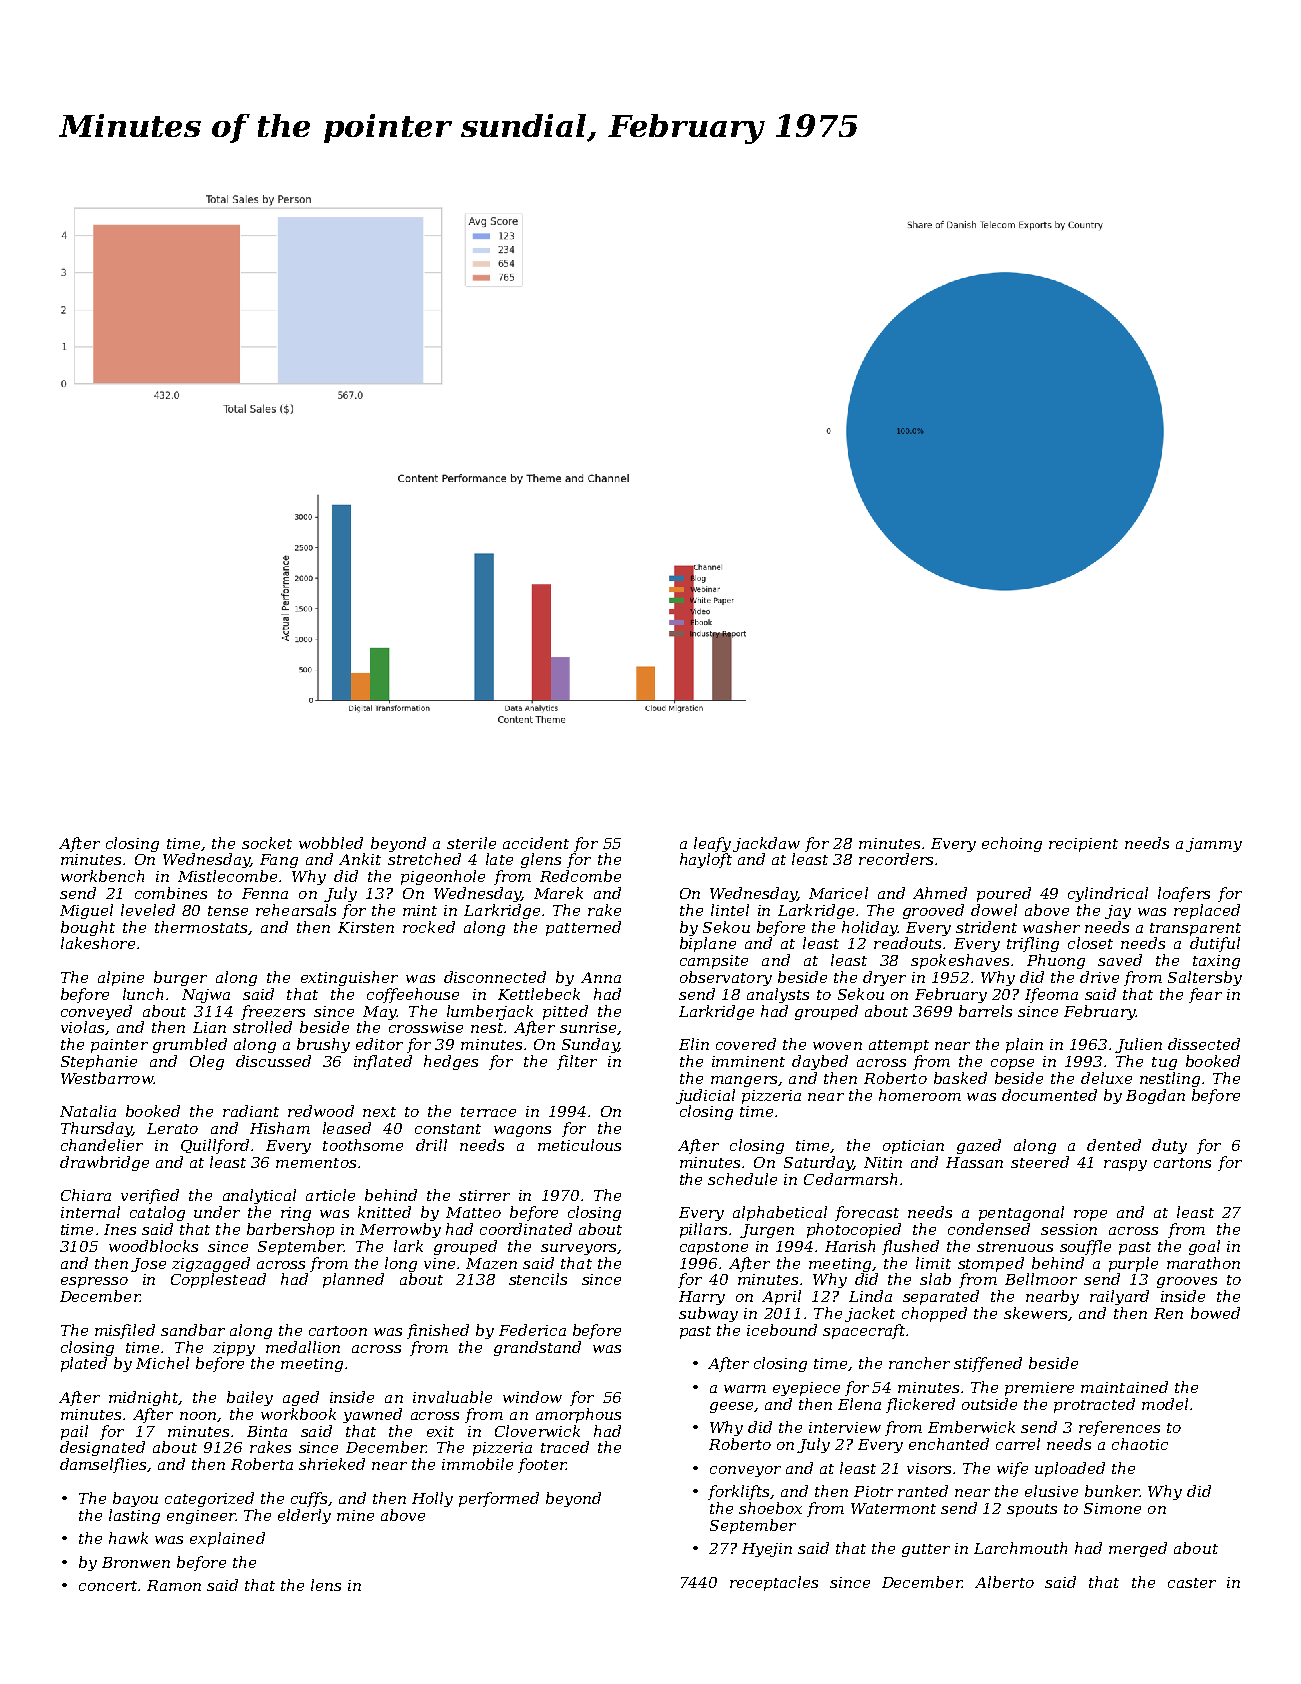 Image resolution: width=1301 pixels, height=1684 pixels. What do you see at coordinates (542, 1465) in the screenshot?
I see `footer` at bounding box center [542, 1465].
